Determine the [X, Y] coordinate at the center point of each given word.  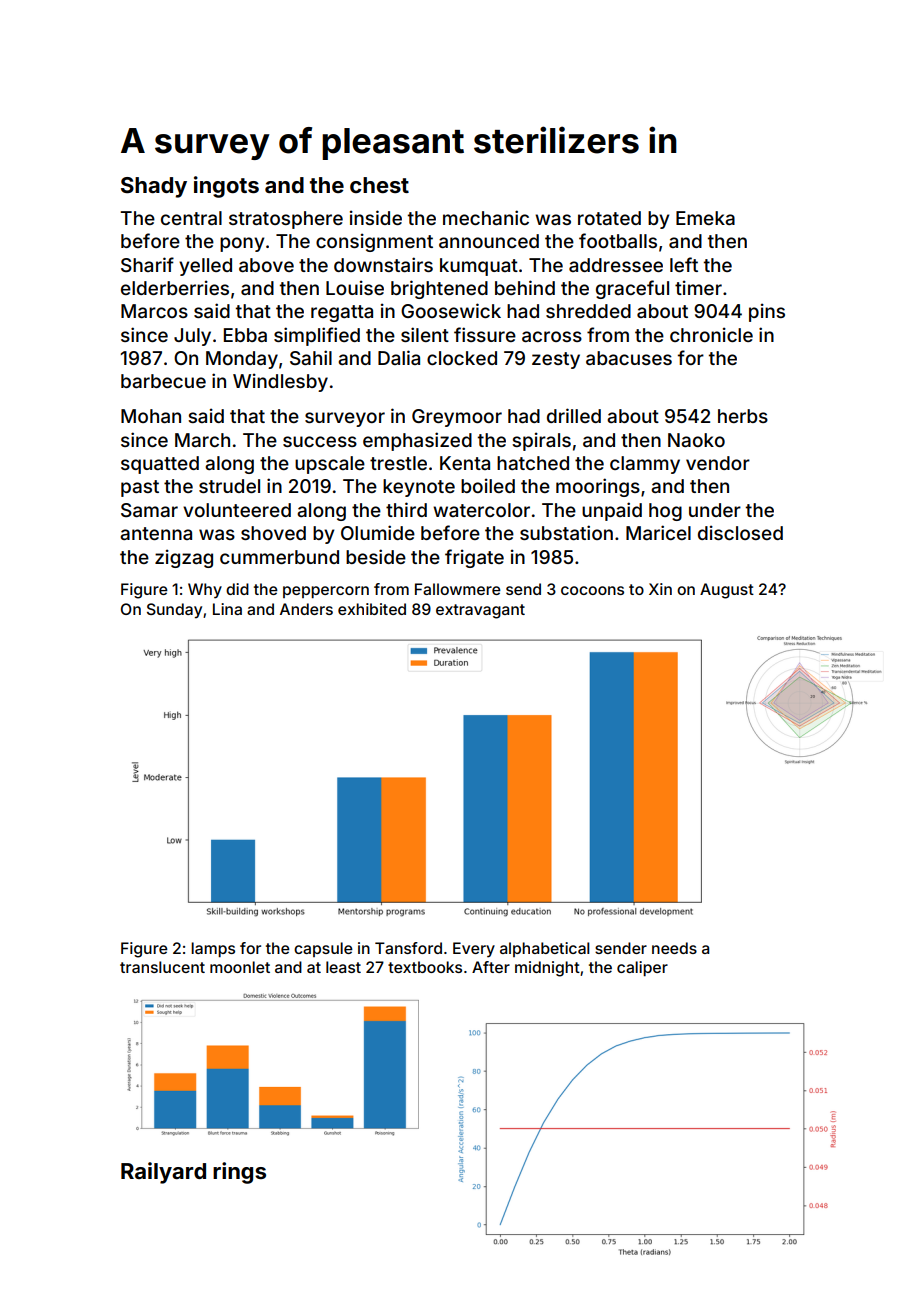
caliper [642, 968]
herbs [743, 416]
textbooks [425, 967]
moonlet [240, 967]
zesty [556, 360]
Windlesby [280, 382]
